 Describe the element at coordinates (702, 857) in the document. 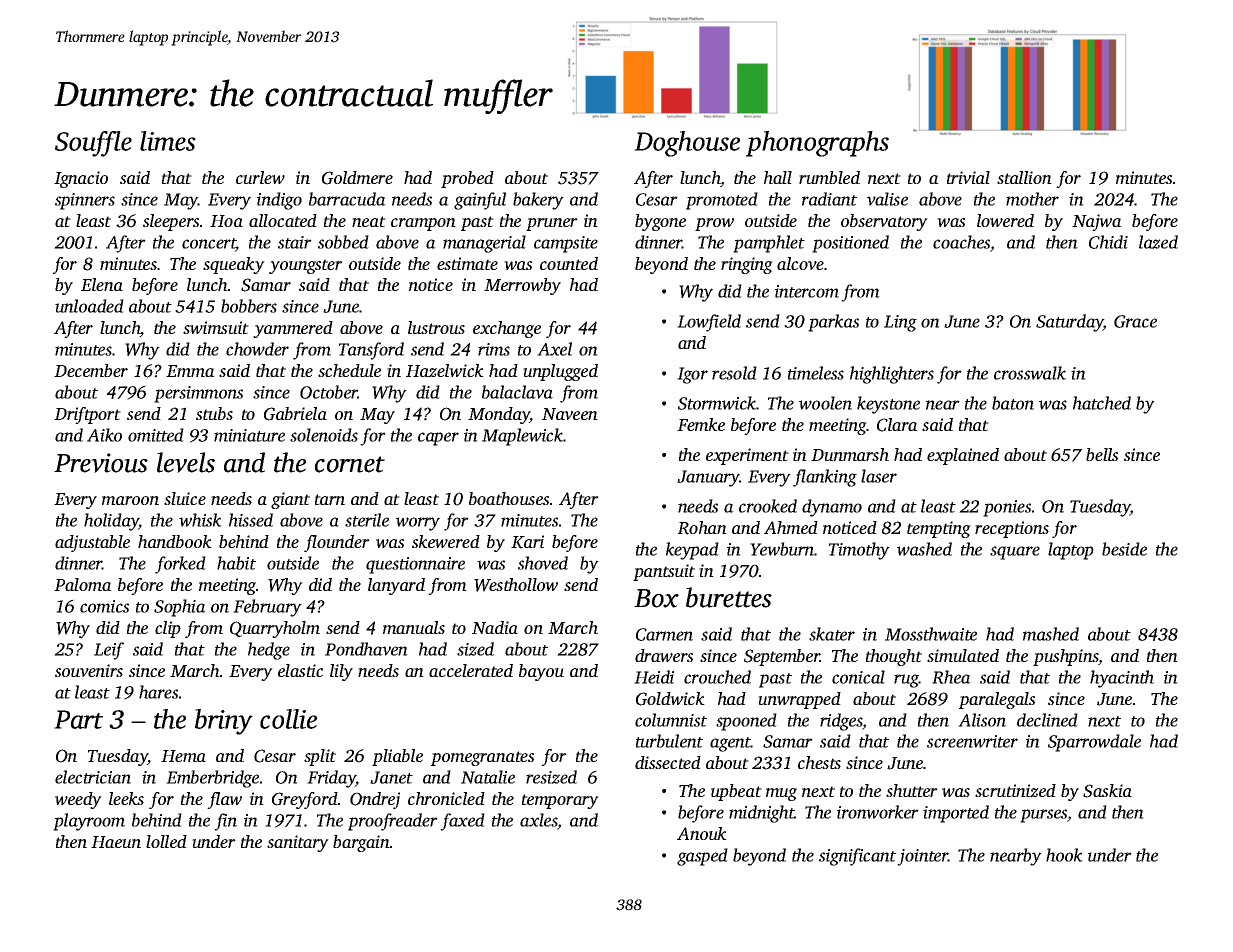

I see `gasped` at that location.
